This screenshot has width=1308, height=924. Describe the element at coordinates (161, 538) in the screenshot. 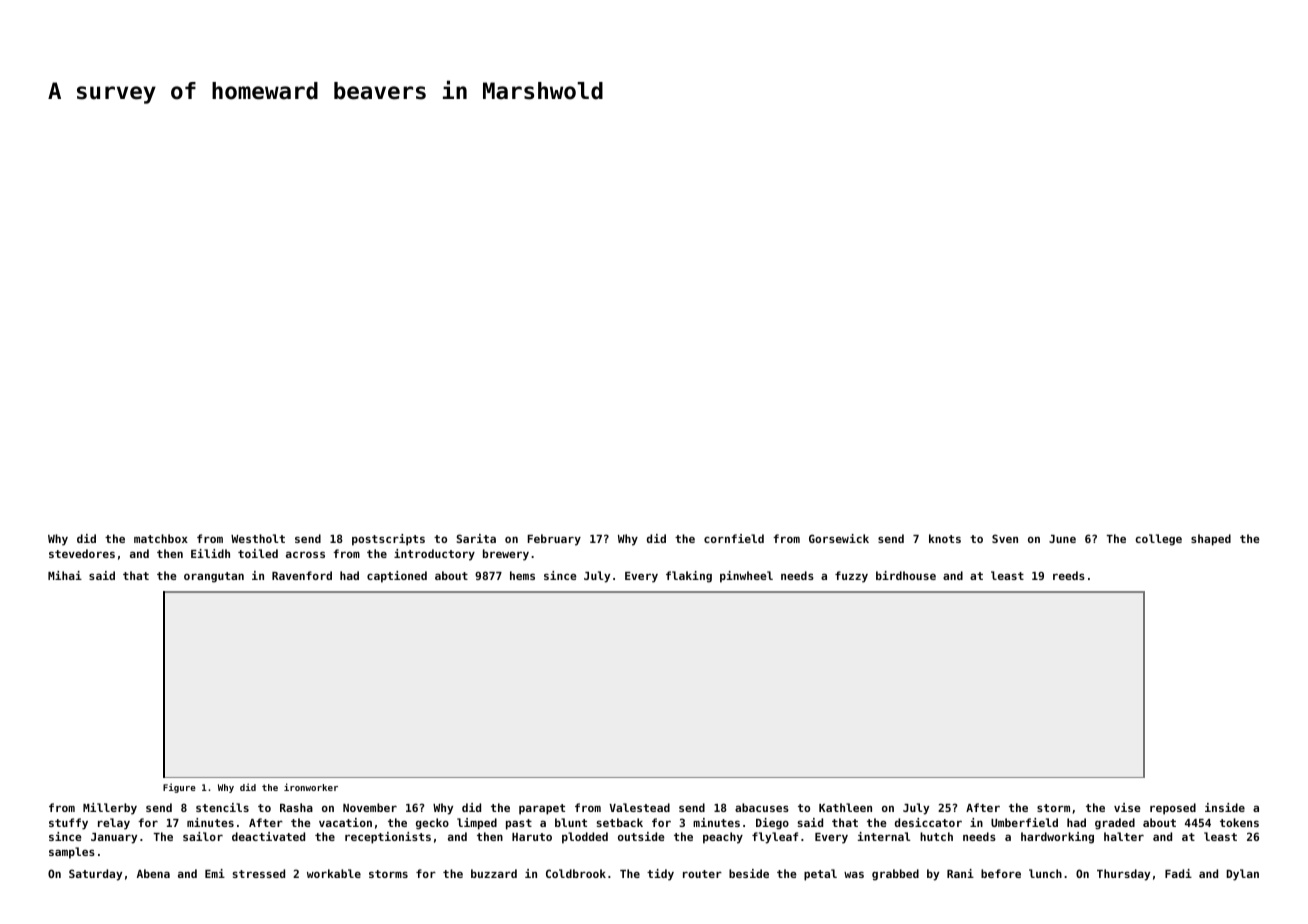

I see `matchbox` at that location.
